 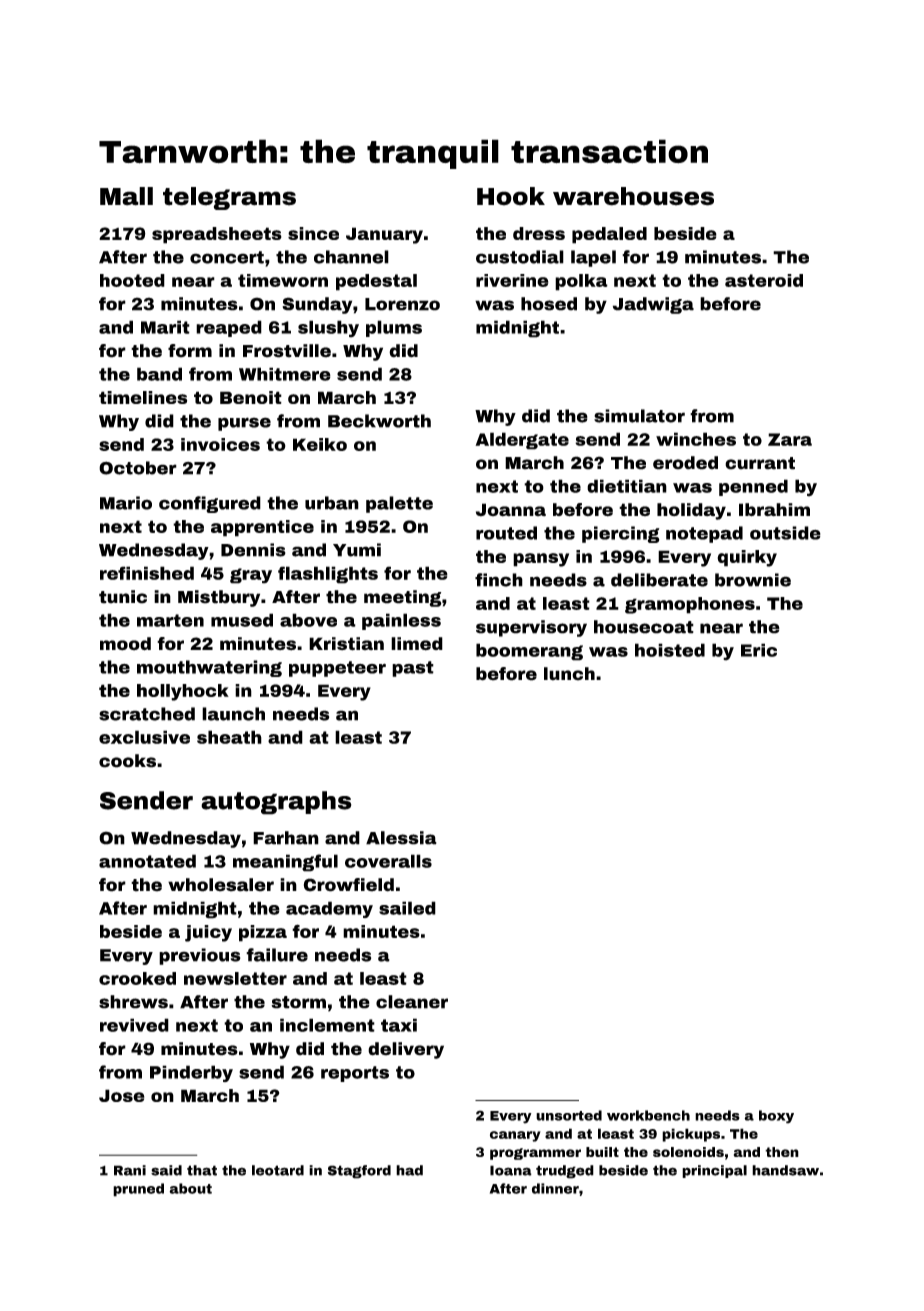 What do you see at coordinates (221, 885) in the screenshot?
I see `wholesaler` at bounding box center [221, 885].
